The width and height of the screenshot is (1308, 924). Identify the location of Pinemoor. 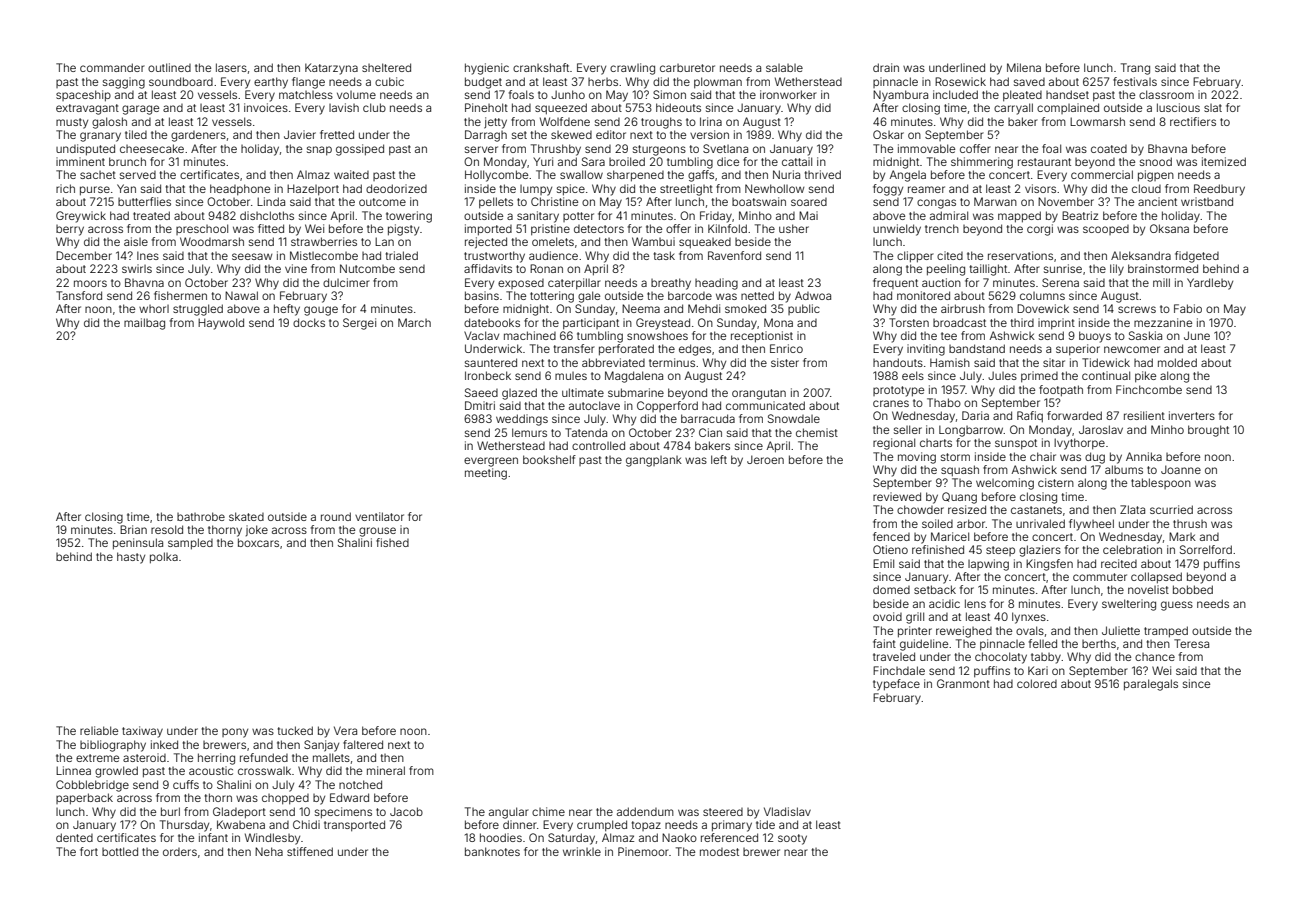
(643, 851).
